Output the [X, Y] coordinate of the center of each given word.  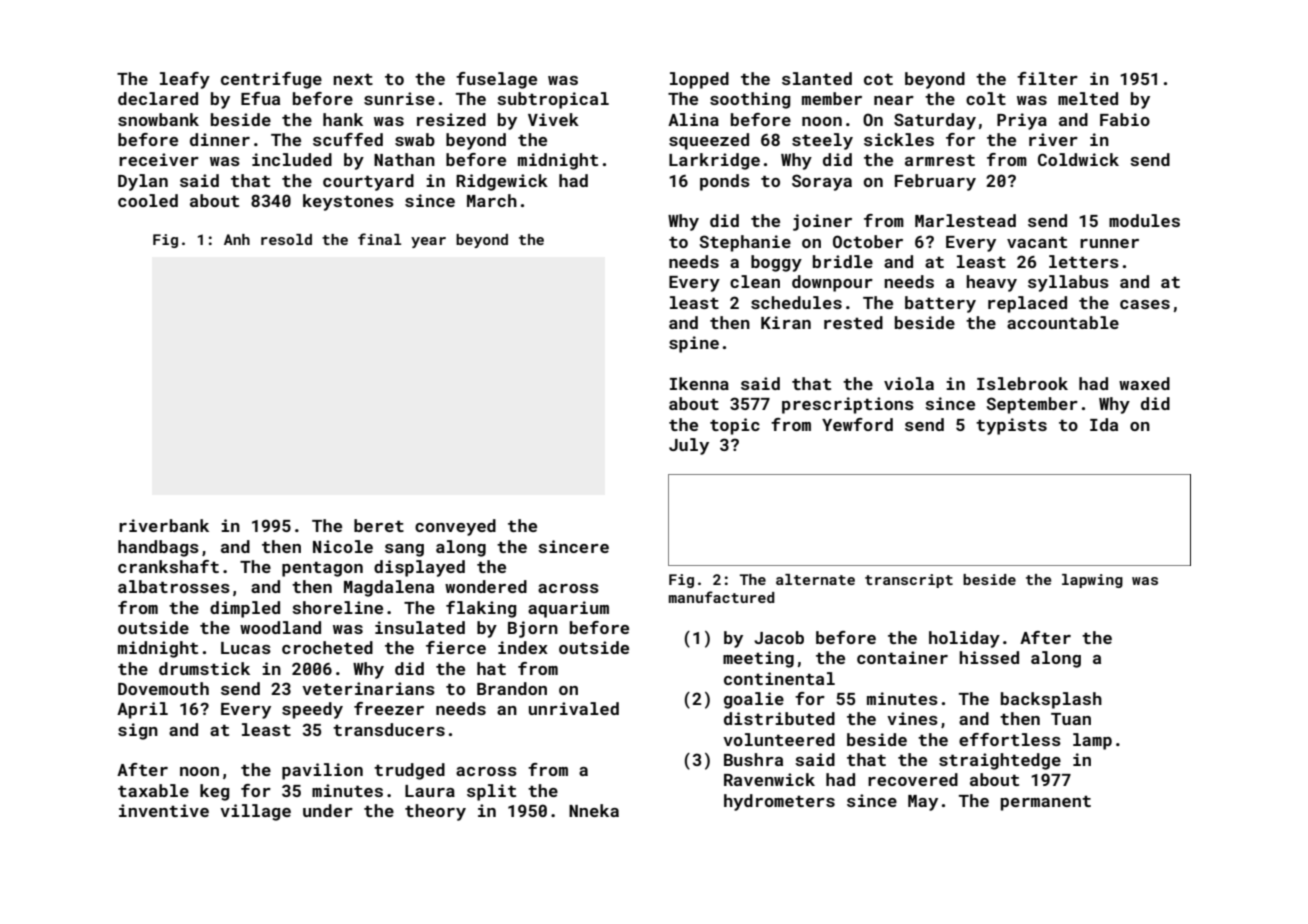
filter [1047, 78]
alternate [815, 579]
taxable [153, 790]
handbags [158, 548]
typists [1011, 426]
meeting [758, 659]
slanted [817, 78]
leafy [185, 80]
